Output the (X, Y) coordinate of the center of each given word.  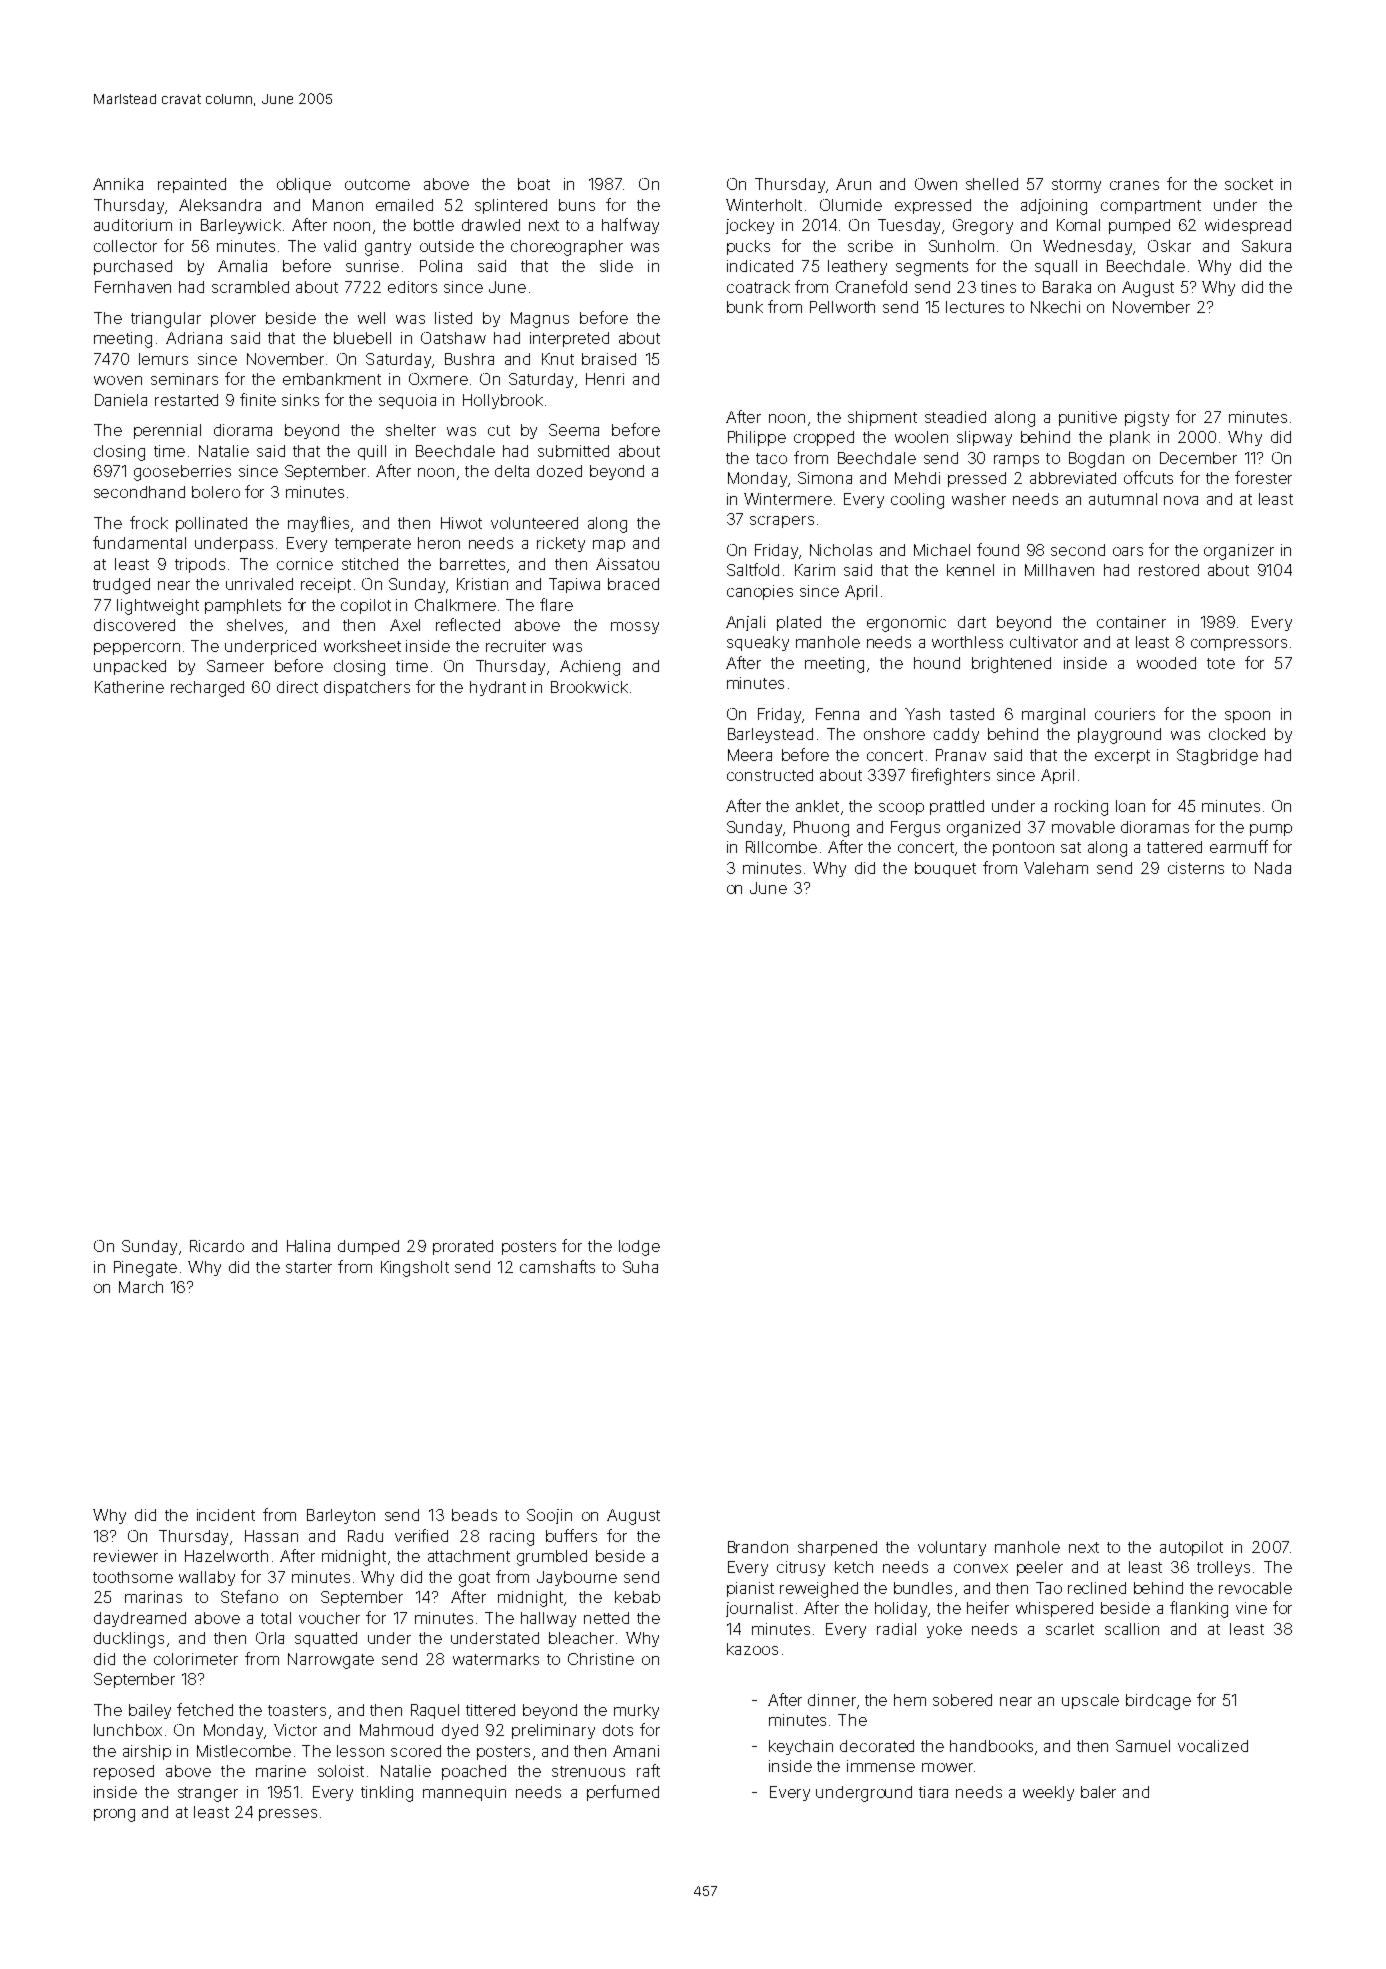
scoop (901, 809)
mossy (635, 628)
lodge (639, 1248)
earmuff (1239, 846)
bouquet (945, 869)
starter (309, 1267)
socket (1249, 184)
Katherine (129, 687)
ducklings (129, 1640)
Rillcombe (781, 847)
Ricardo (217, 1246)
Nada (1273, 868)
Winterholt (764, 205)
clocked (1237, 734)
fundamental (139, 542)
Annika (118, 184)
